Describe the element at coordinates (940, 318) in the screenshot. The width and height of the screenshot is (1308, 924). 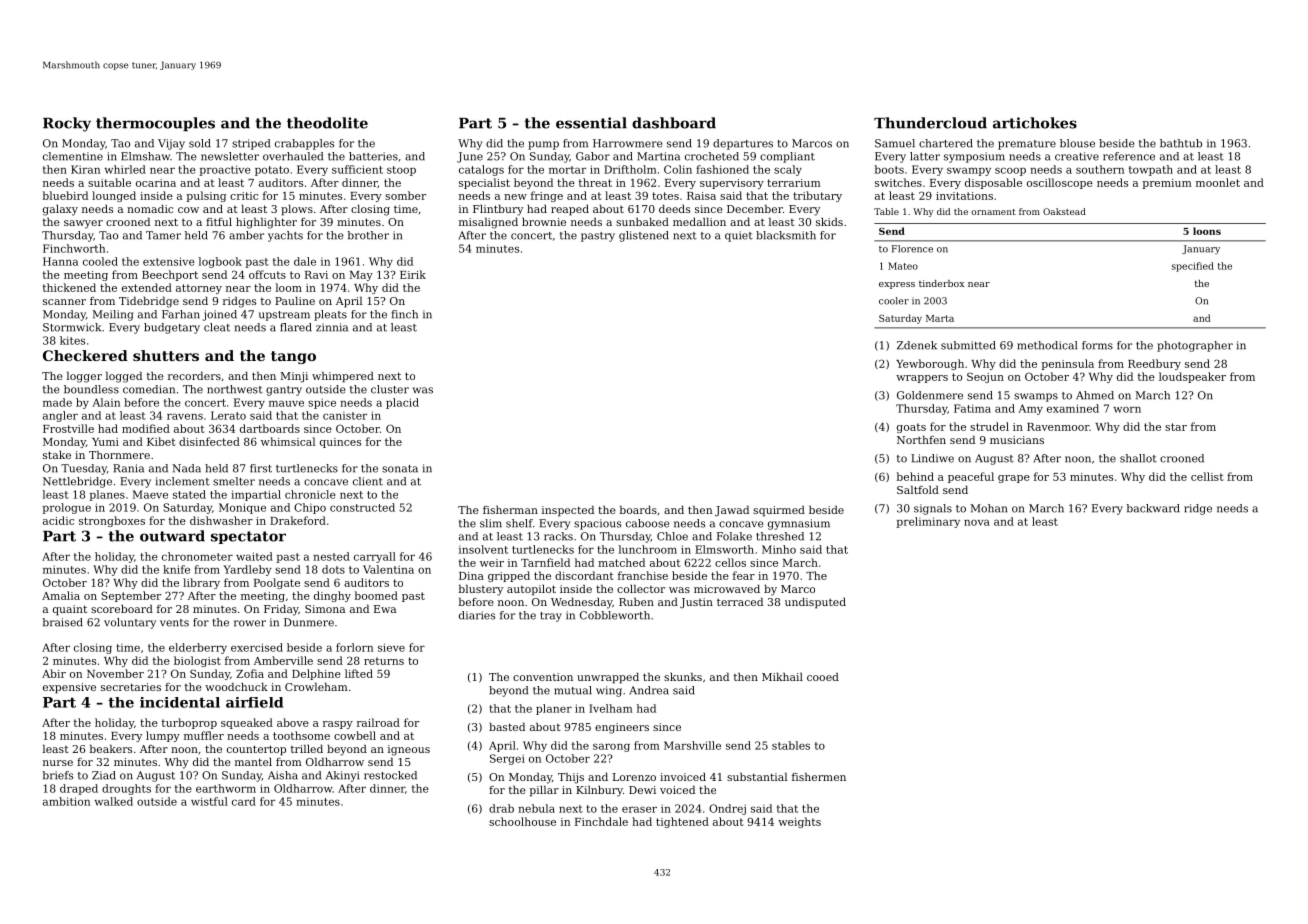
I see `Marta` at that location.
